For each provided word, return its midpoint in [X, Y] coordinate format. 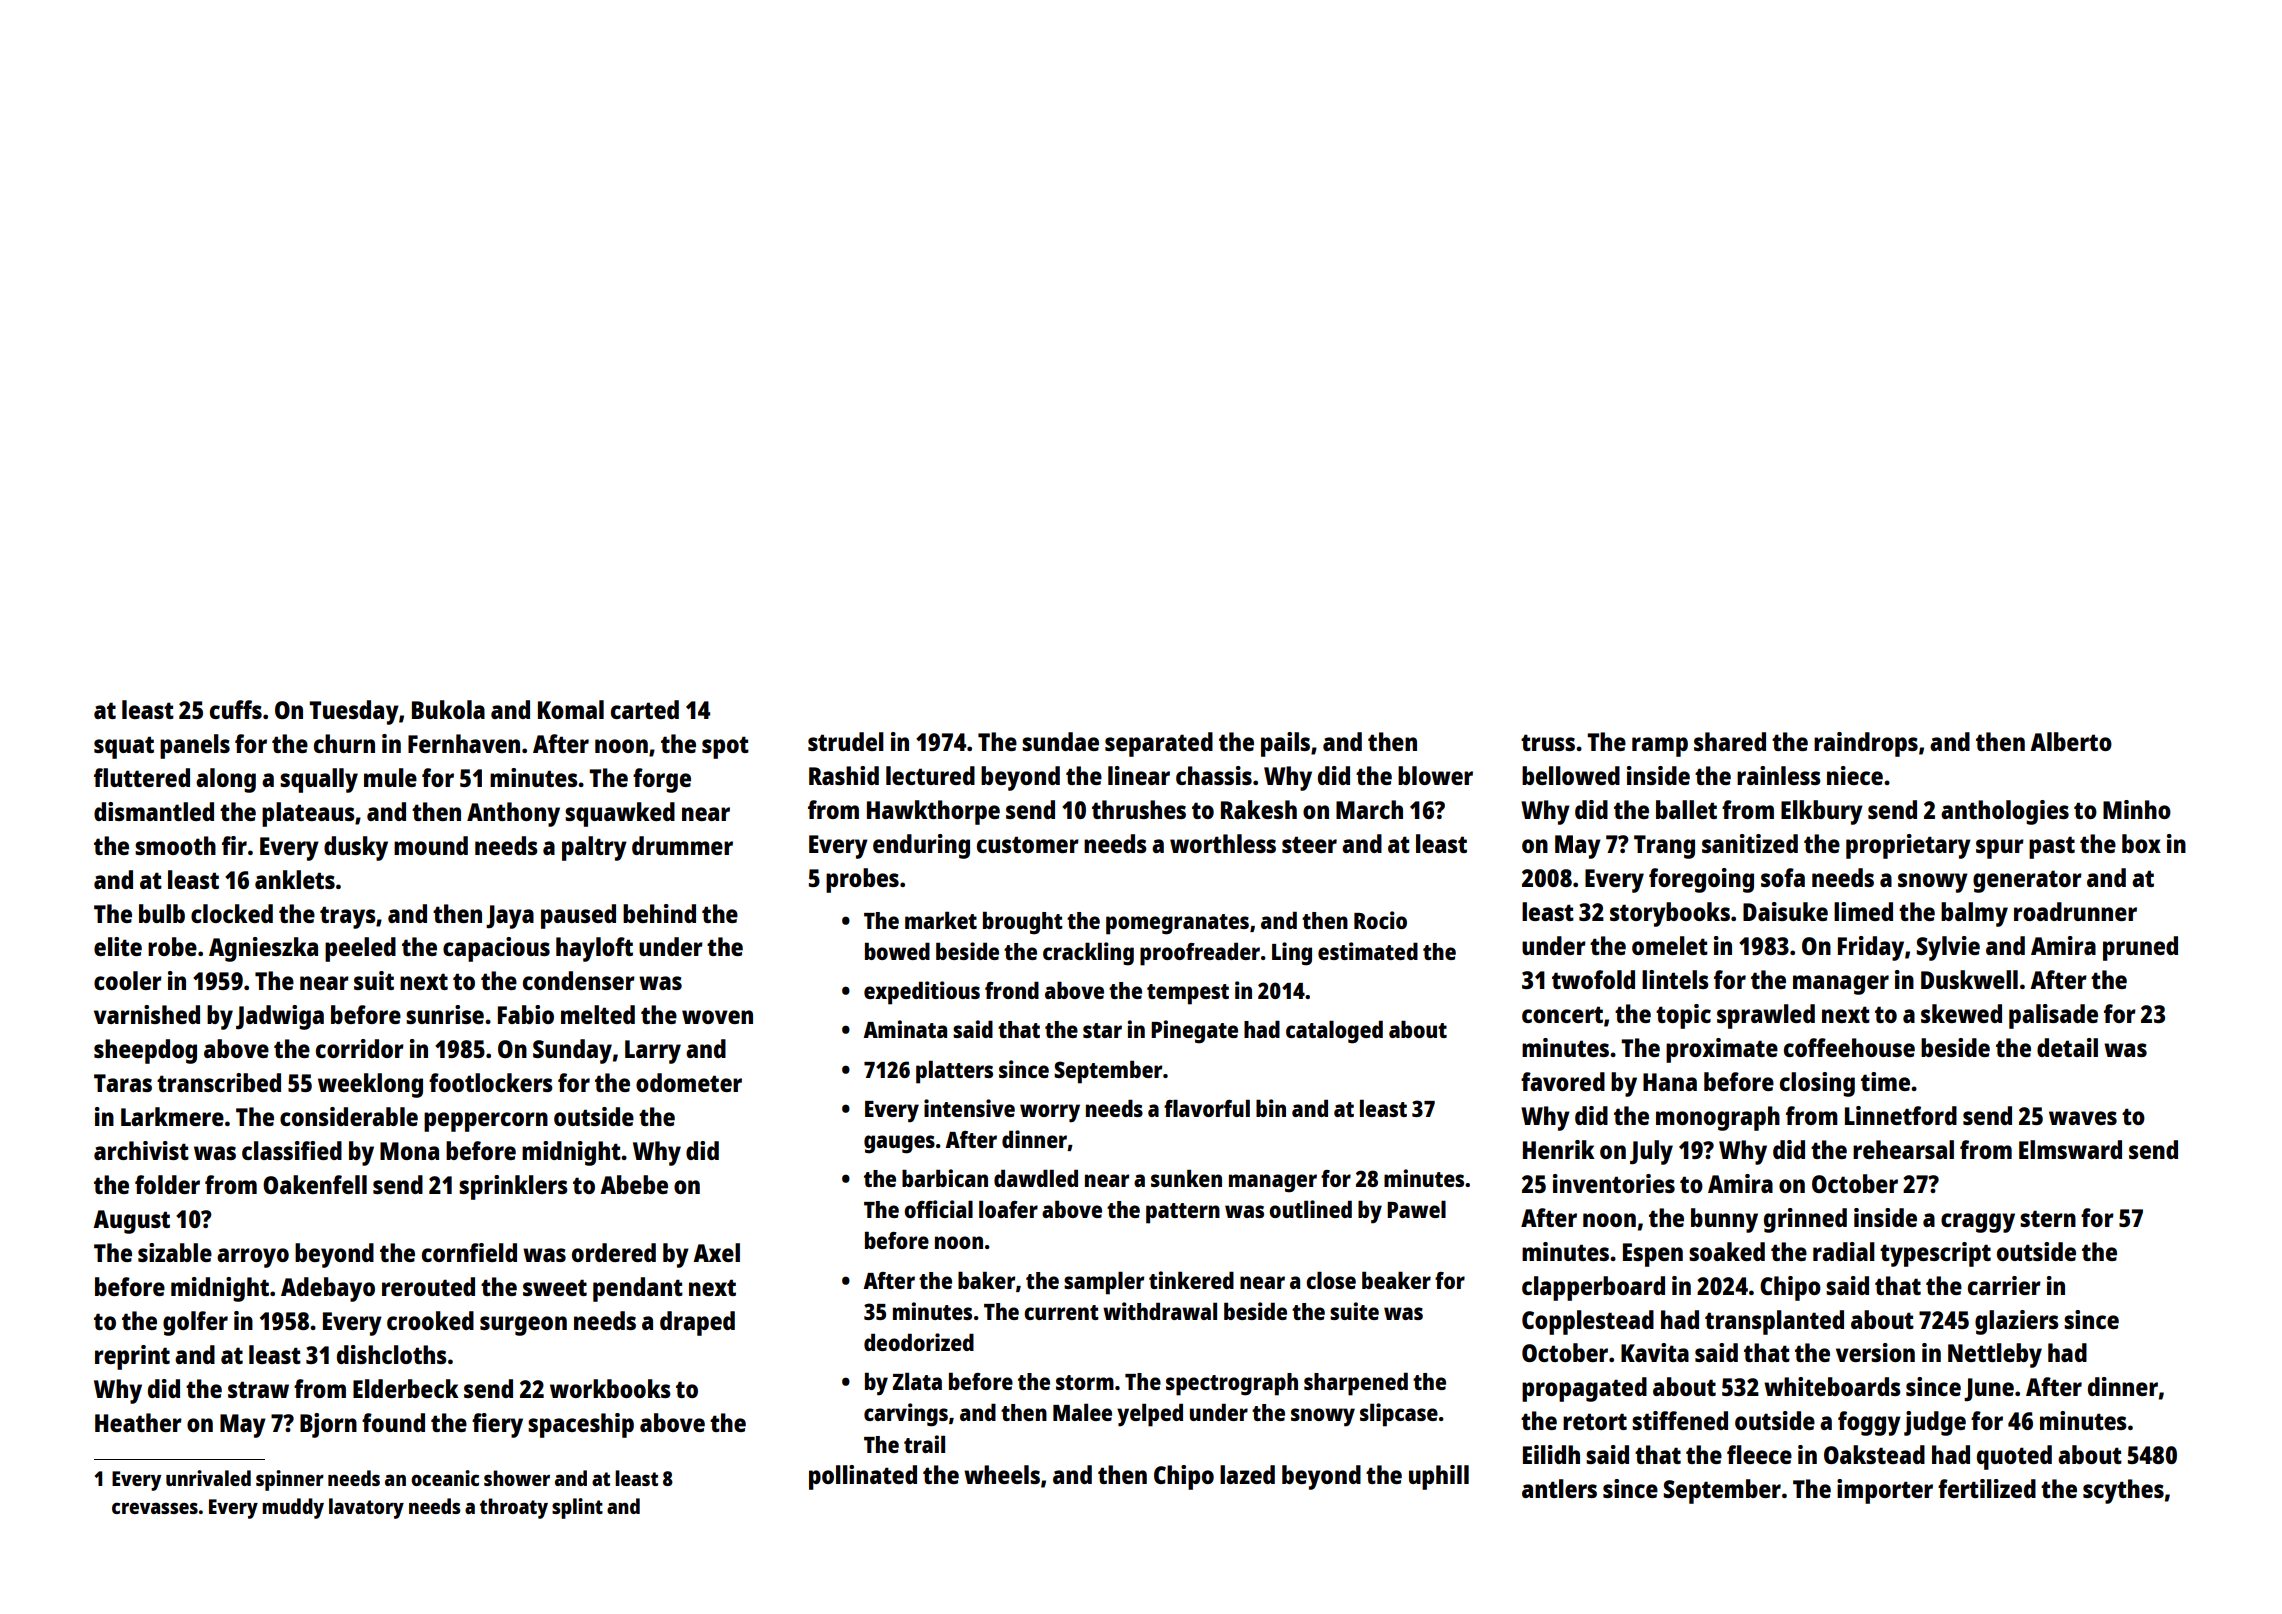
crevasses [155, 1508]
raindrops [1866, 744]
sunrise [445, 1014]
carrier [2004, 1285]
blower [1435, 775]
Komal [571, 709]
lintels [1675, 979]
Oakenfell [315, 1184]
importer [1885, 1491]
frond [1012, 990]
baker [986, 1280]
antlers [1559, 1488]
